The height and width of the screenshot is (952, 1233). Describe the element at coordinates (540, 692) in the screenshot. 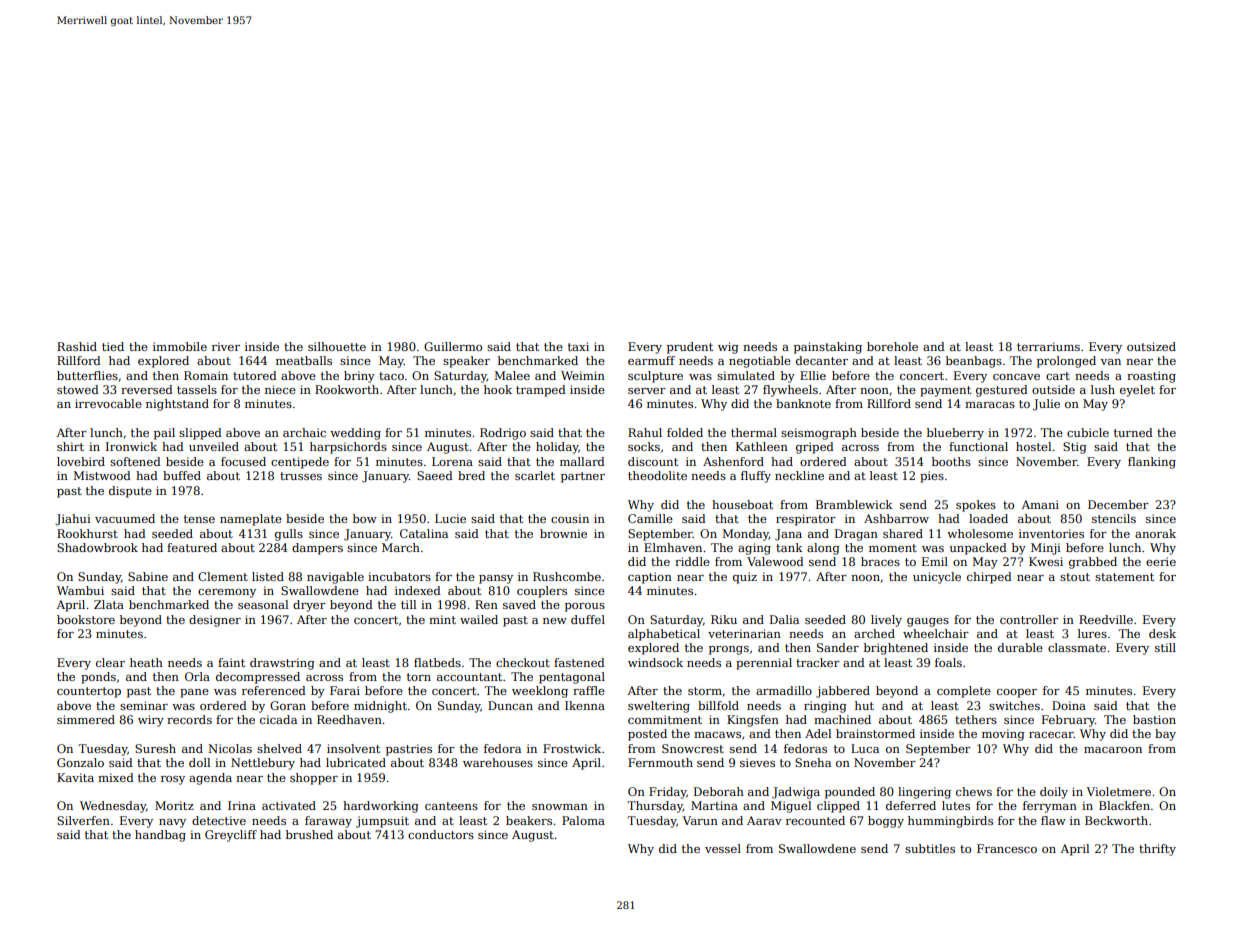

I see `weeklong` at that location.
